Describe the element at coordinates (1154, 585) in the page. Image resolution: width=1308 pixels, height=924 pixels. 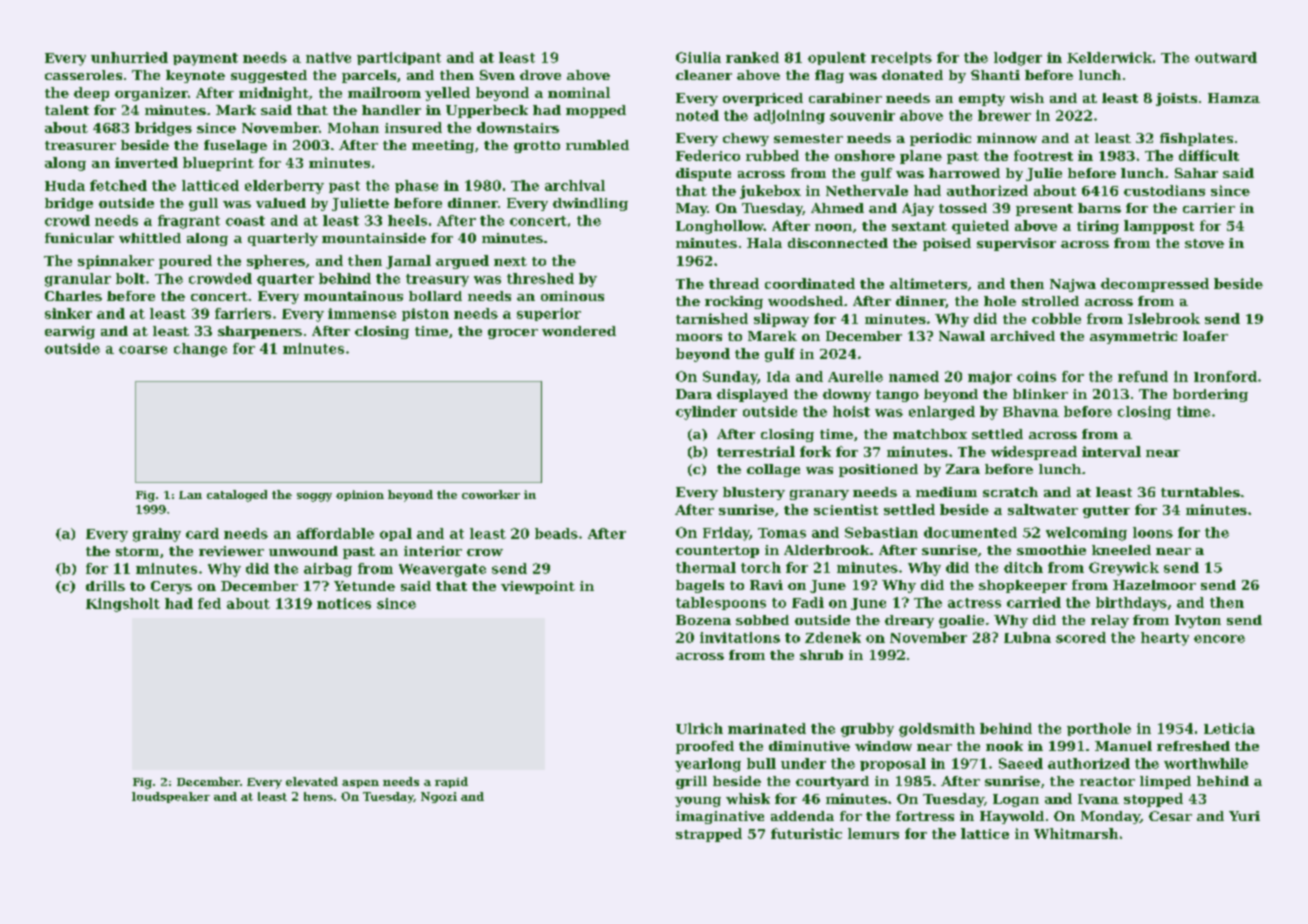
I see `Hazelmoor` at that location.
